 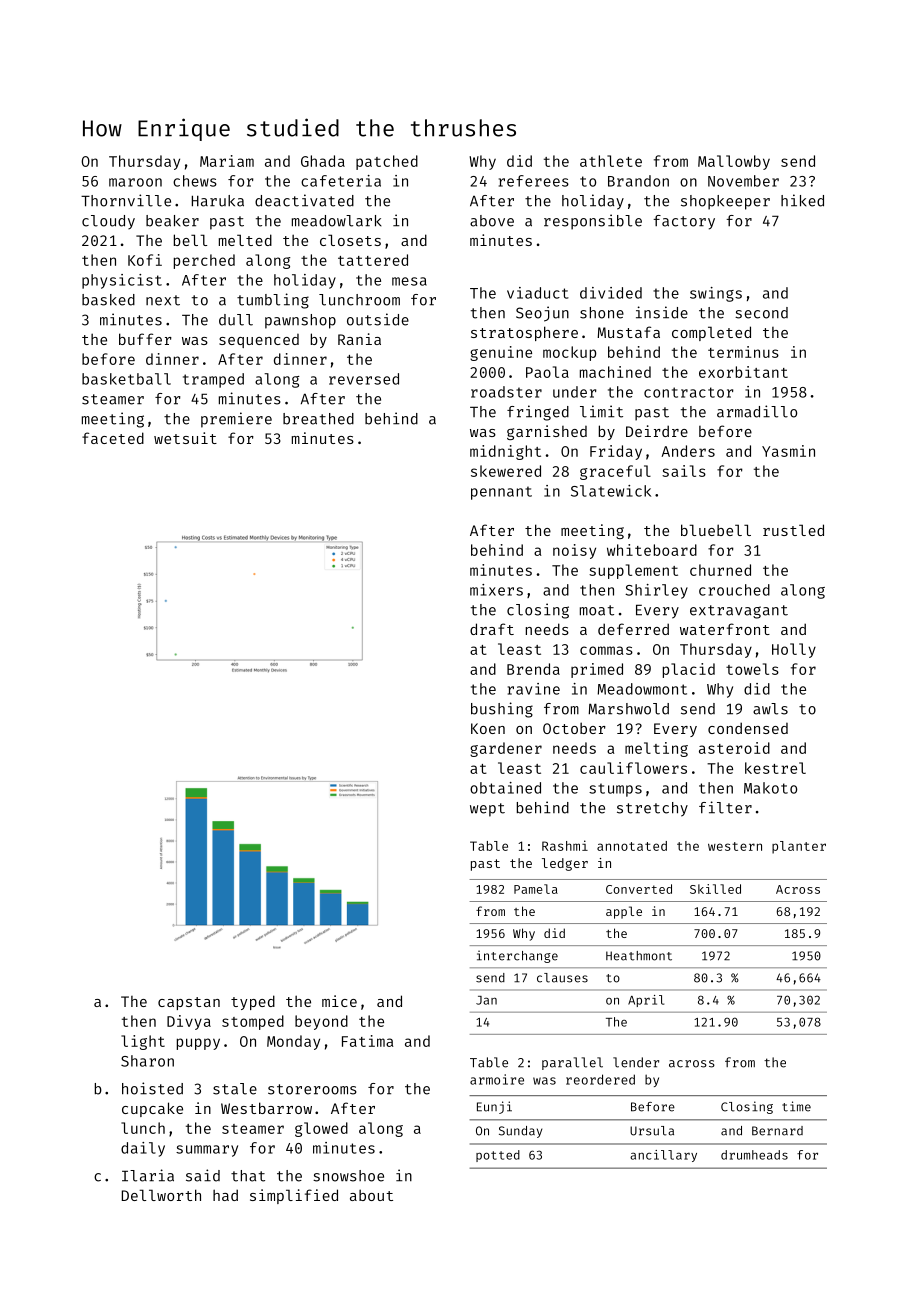 I want to click on noisy, so click(x=574, y=551).
